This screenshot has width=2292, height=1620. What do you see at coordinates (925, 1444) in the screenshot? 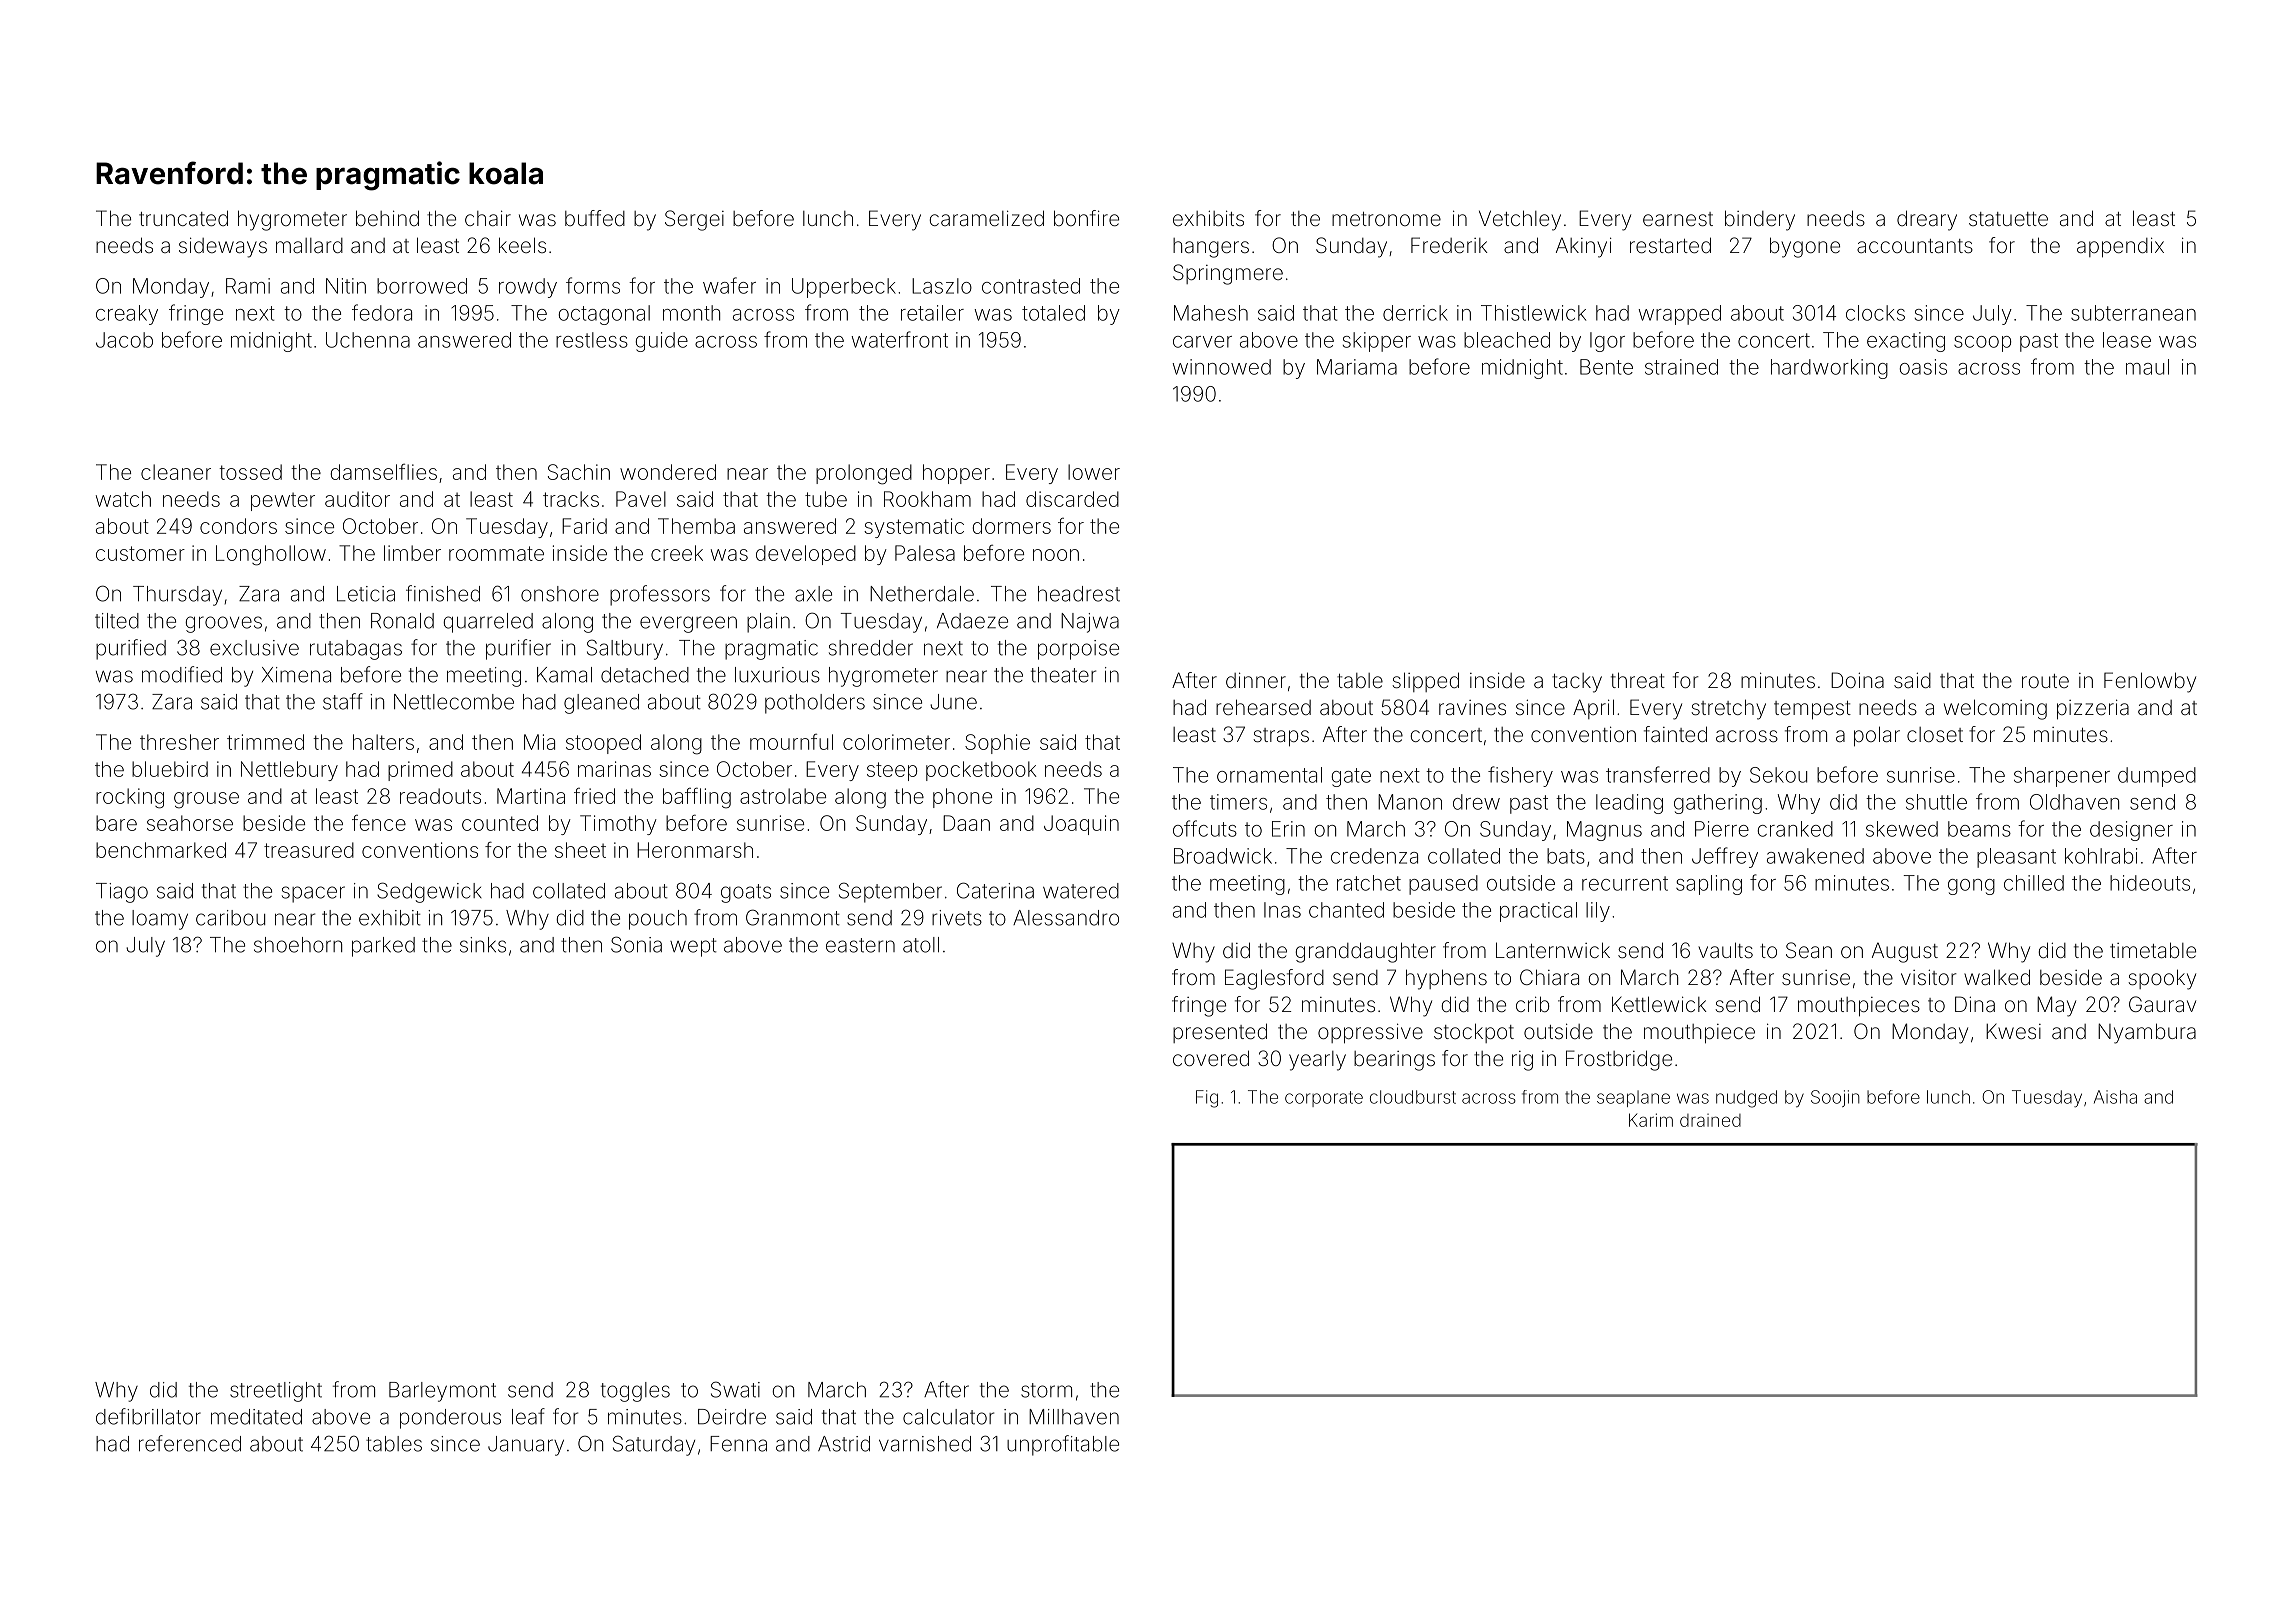
I see `varnished` at bounding box center [925, 1444].
